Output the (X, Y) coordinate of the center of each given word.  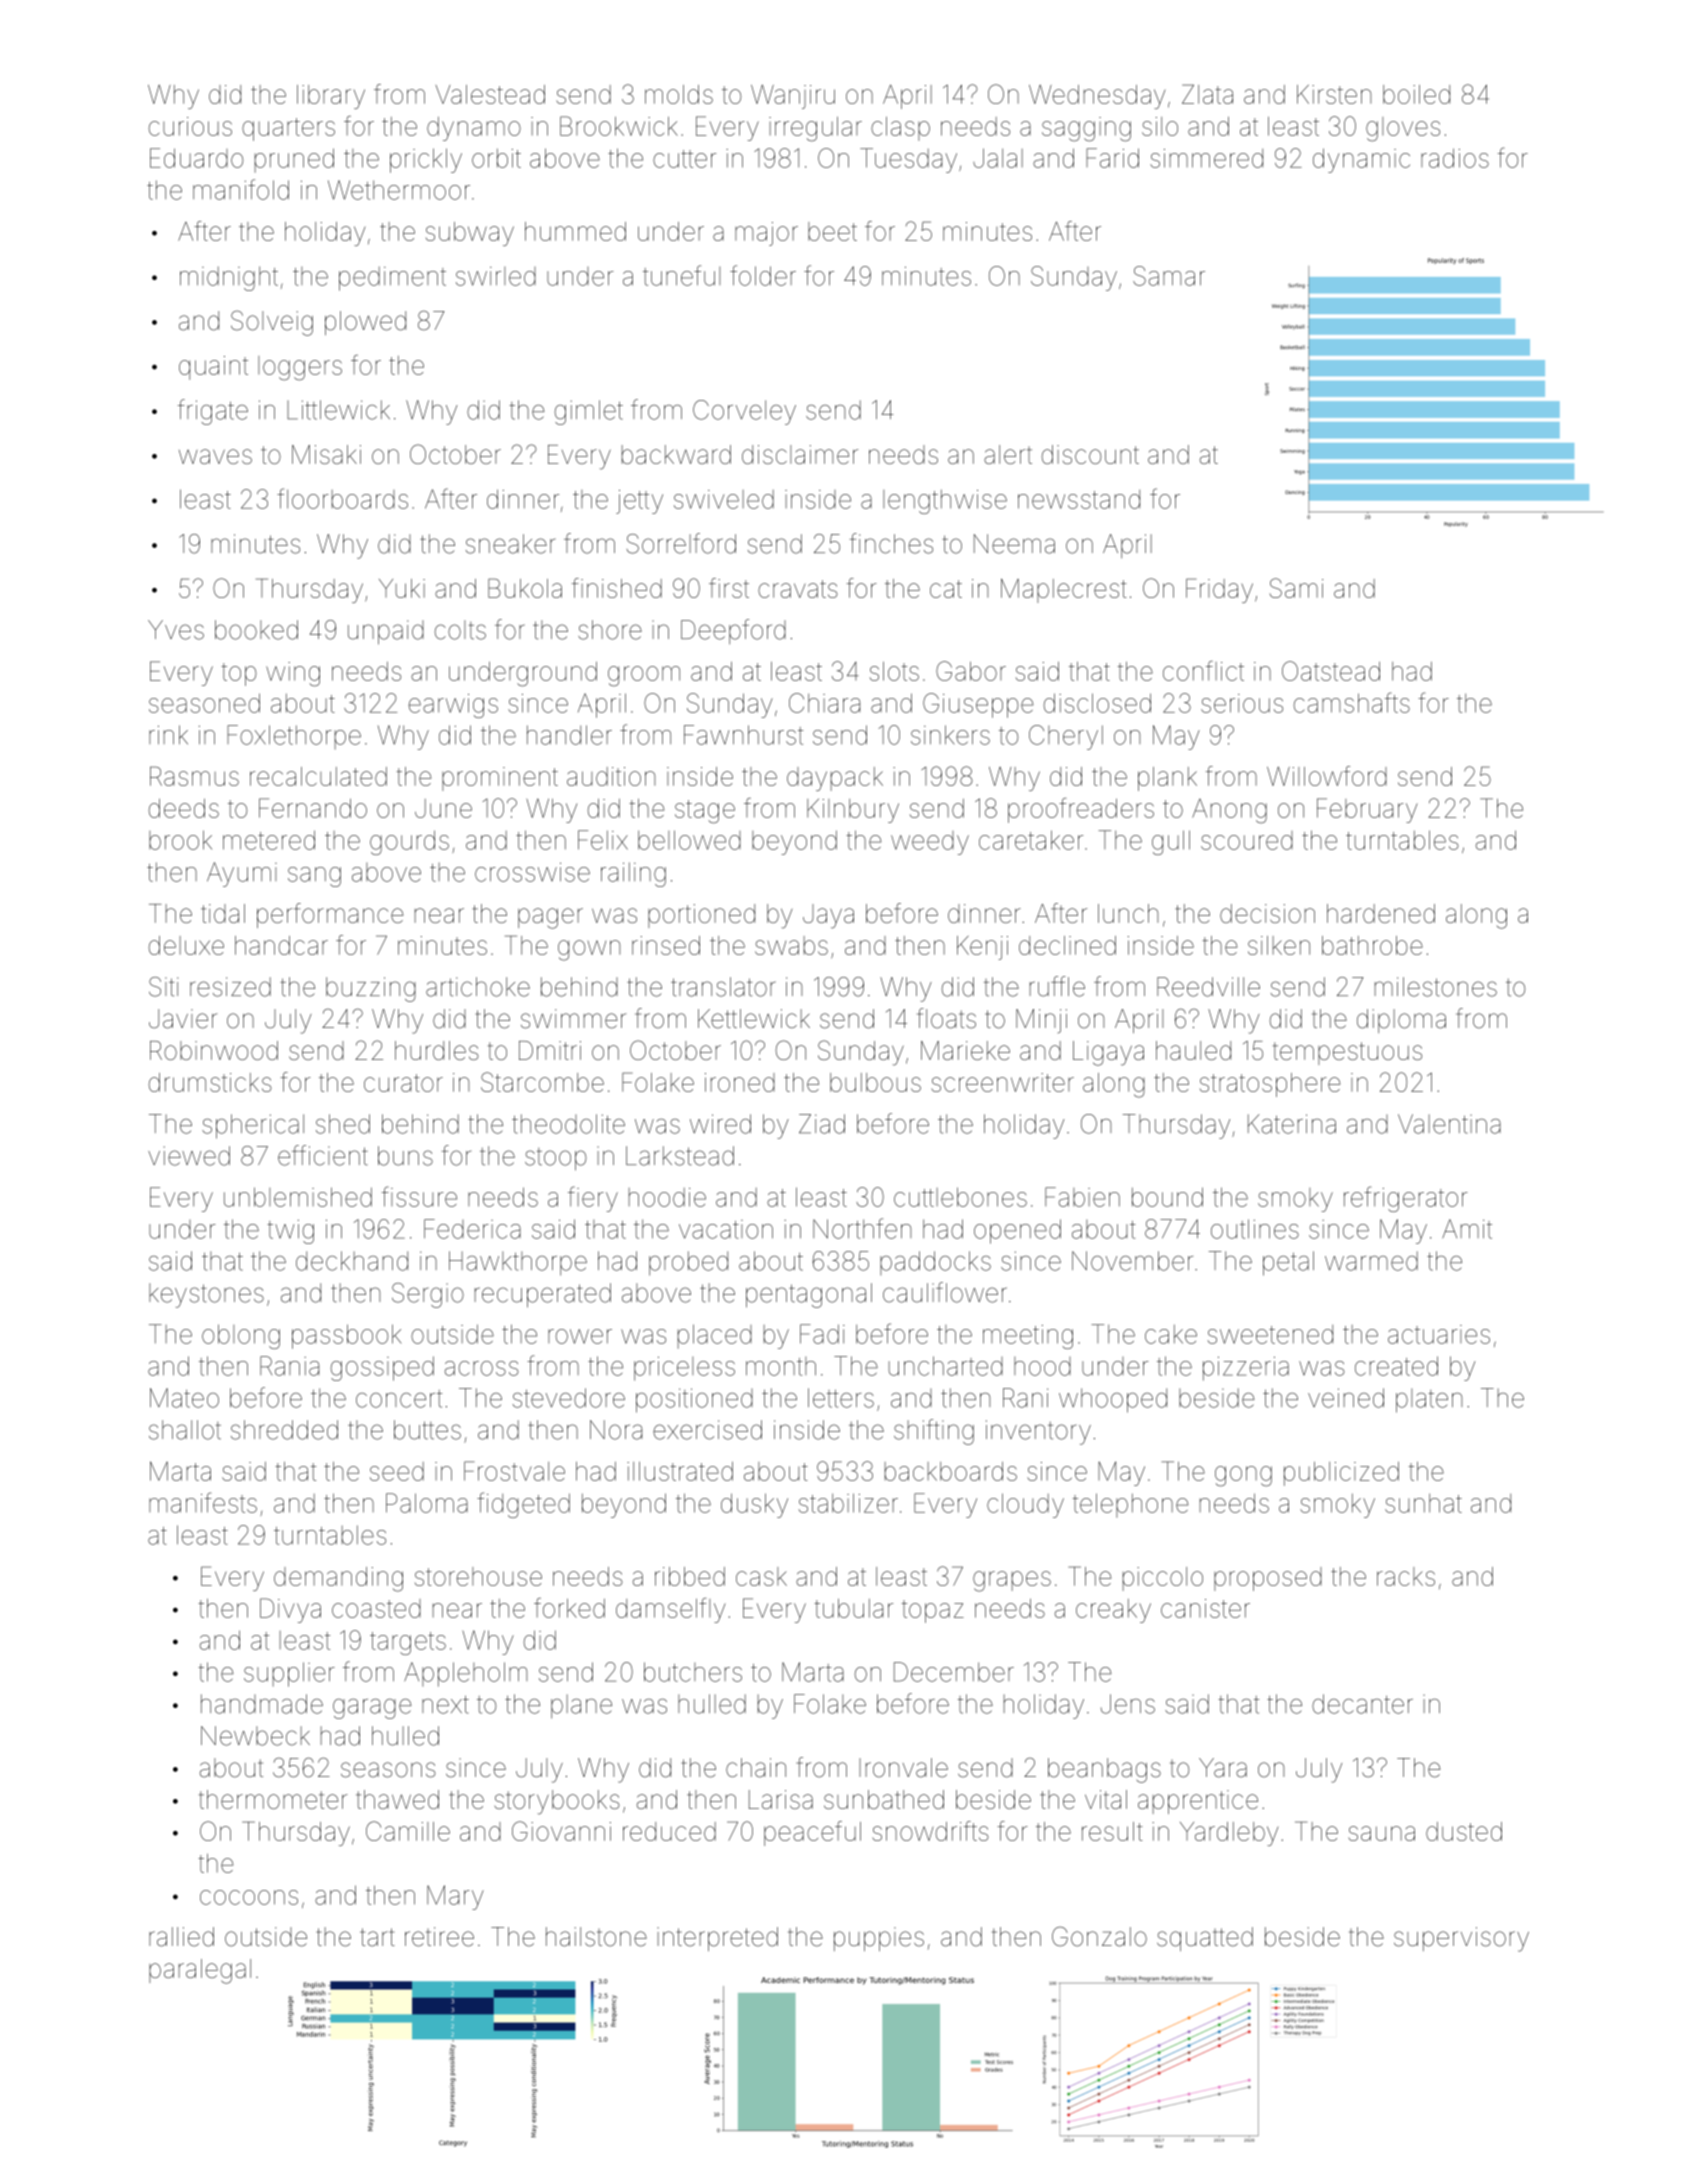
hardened (1381, 913)
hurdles (437, 1050)
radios (1455, 158)
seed (397, 1471)
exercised (707, 1430)
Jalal (998, 158)
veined (1346, 1398)
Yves (176, 630)
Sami (1296, 588)
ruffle (1057, 986)
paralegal (200, 1971)
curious (190, 126)
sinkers (950, 735)
